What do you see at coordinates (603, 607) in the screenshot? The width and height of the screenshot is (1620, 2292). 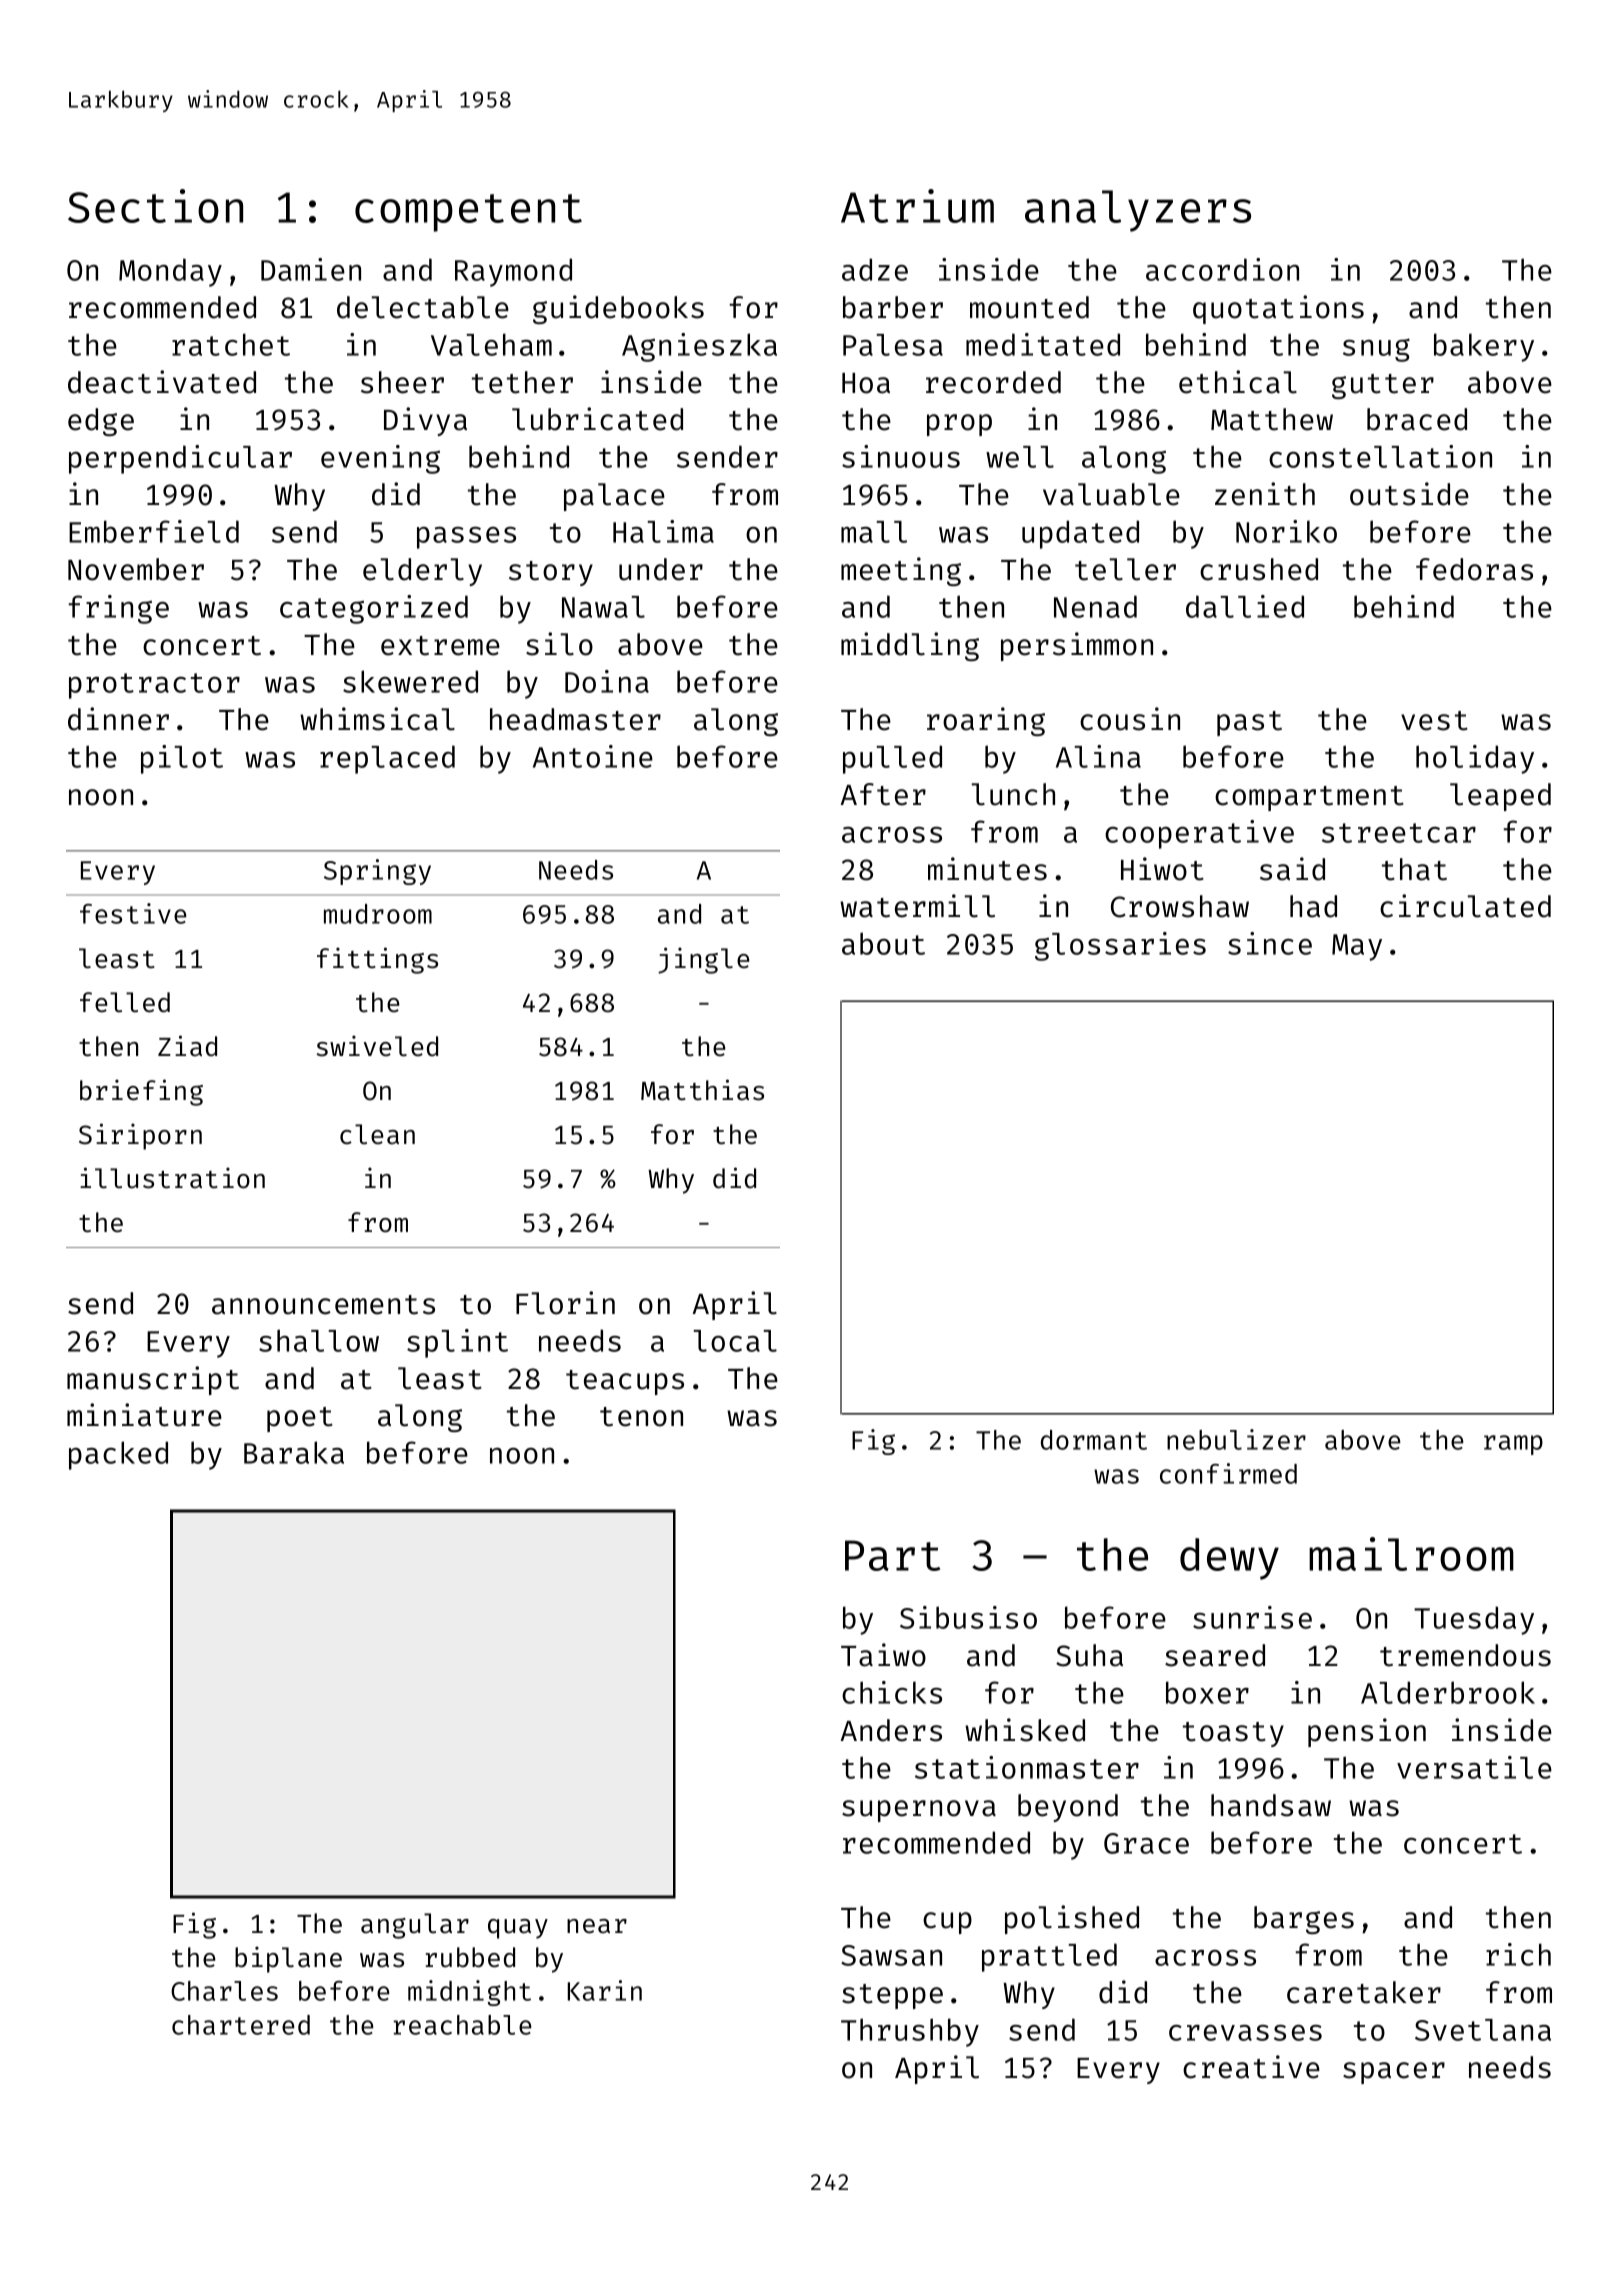 I see `Nawal` at bounding box center [603, 607].
